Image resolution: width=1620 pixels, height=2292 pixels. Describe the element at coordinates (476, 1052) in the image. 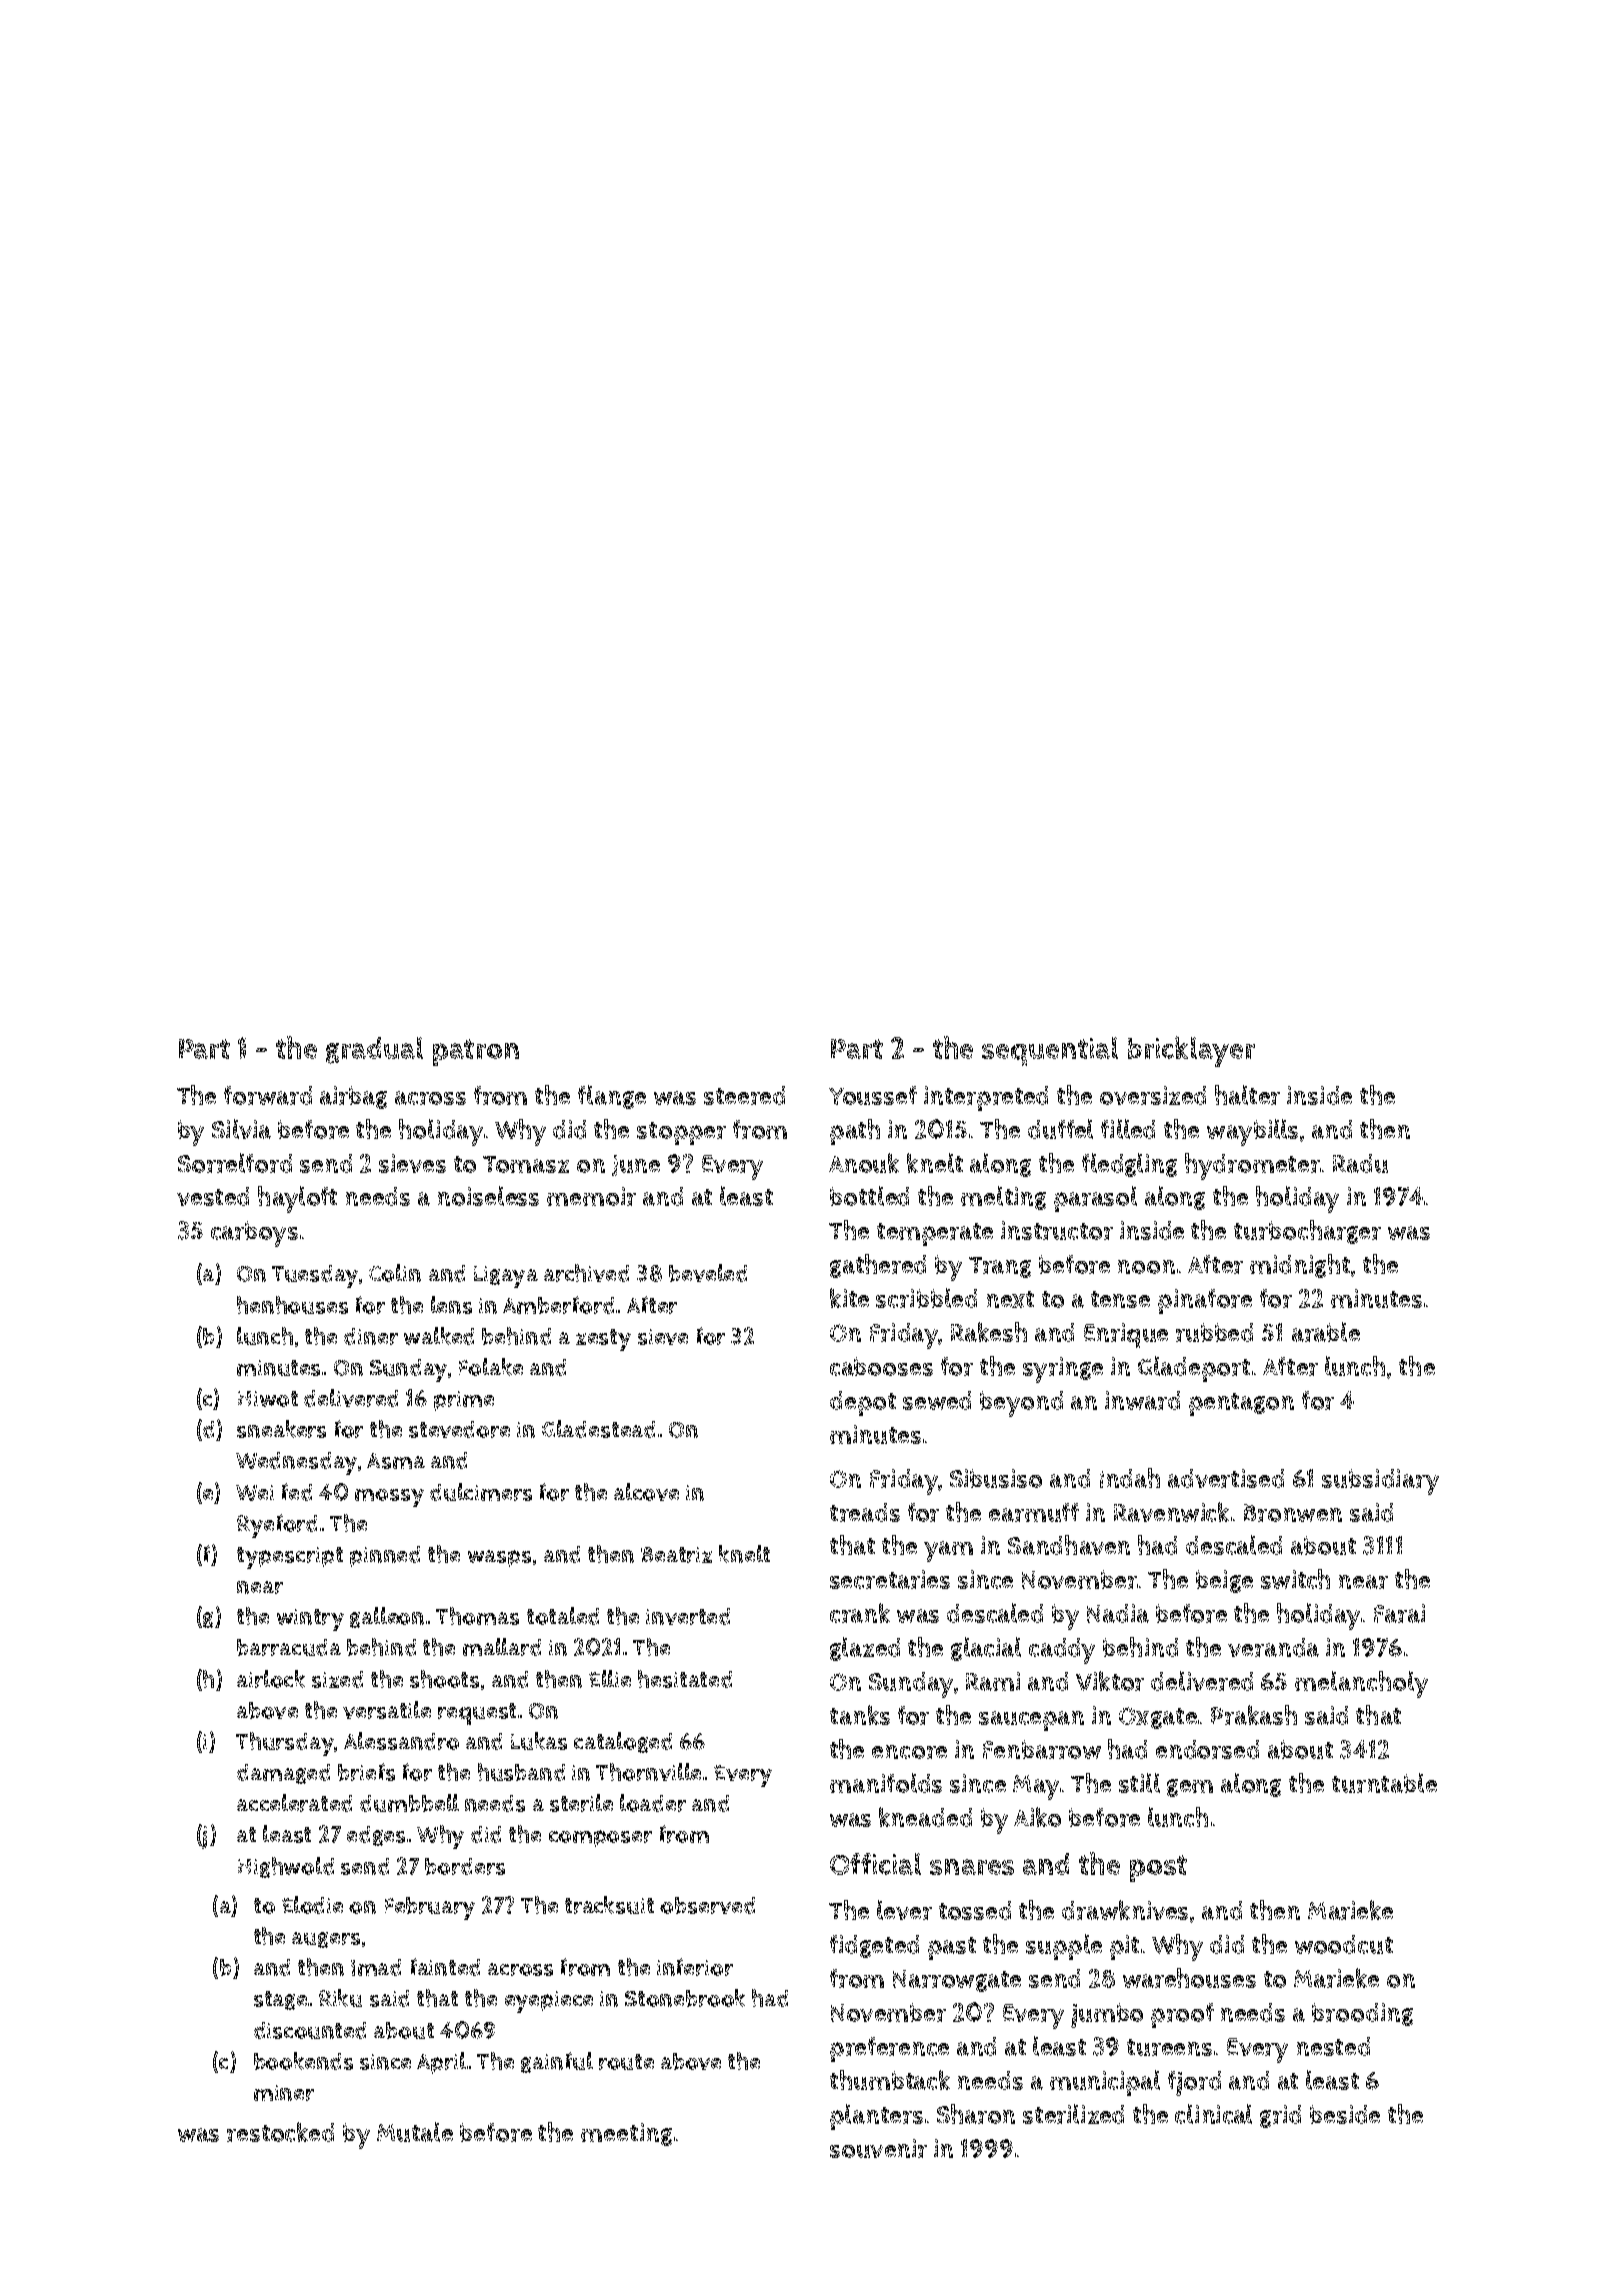

I see `patron` at that location.
